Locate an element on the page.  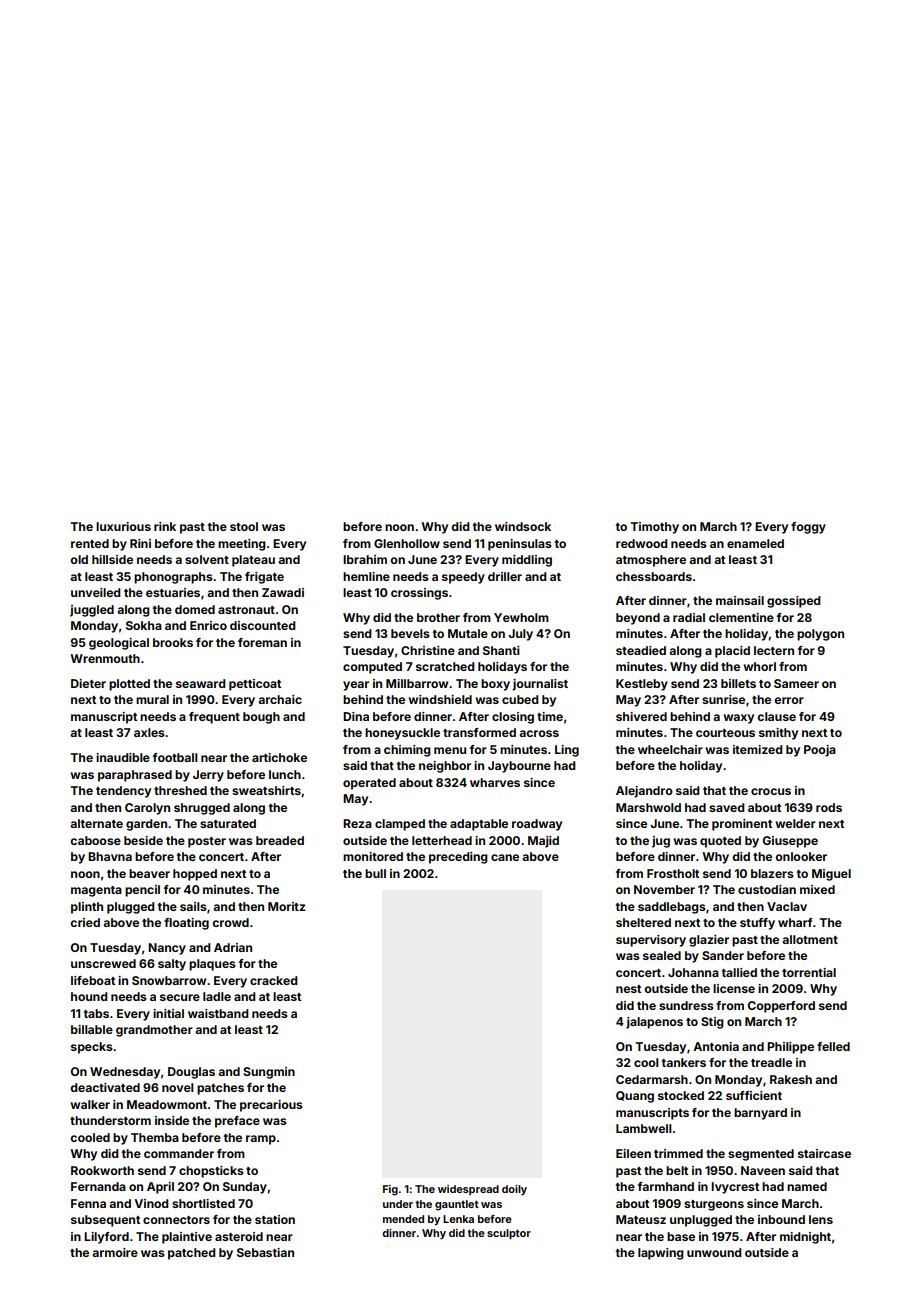
operated is located at coordinates (369, 784).
